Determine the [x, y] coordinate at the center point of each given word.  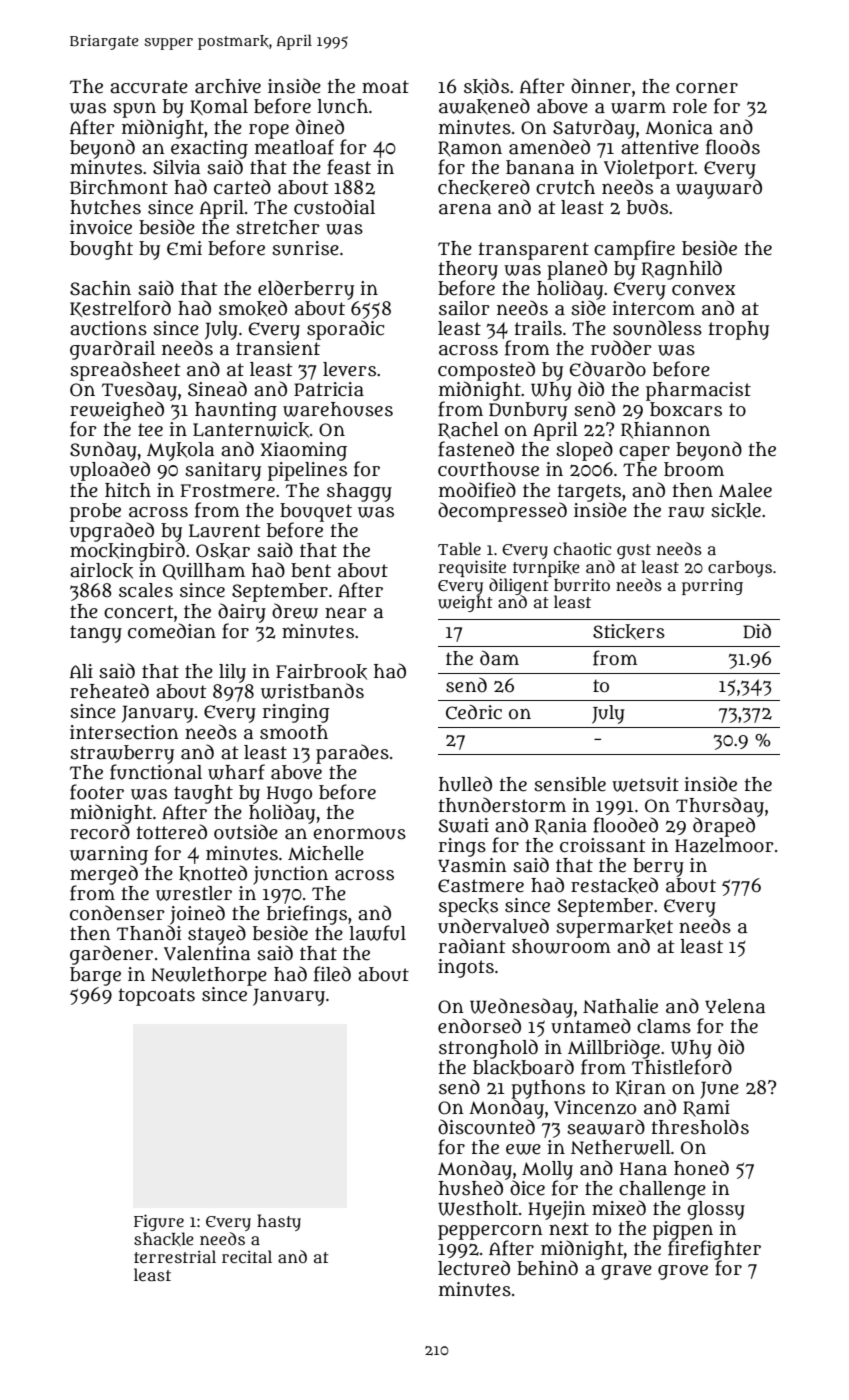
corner [707, 88]
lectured [474, 1268]
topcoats [157, 997]
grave [626, 1272]
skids [486, 86]
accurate [149, 87]
